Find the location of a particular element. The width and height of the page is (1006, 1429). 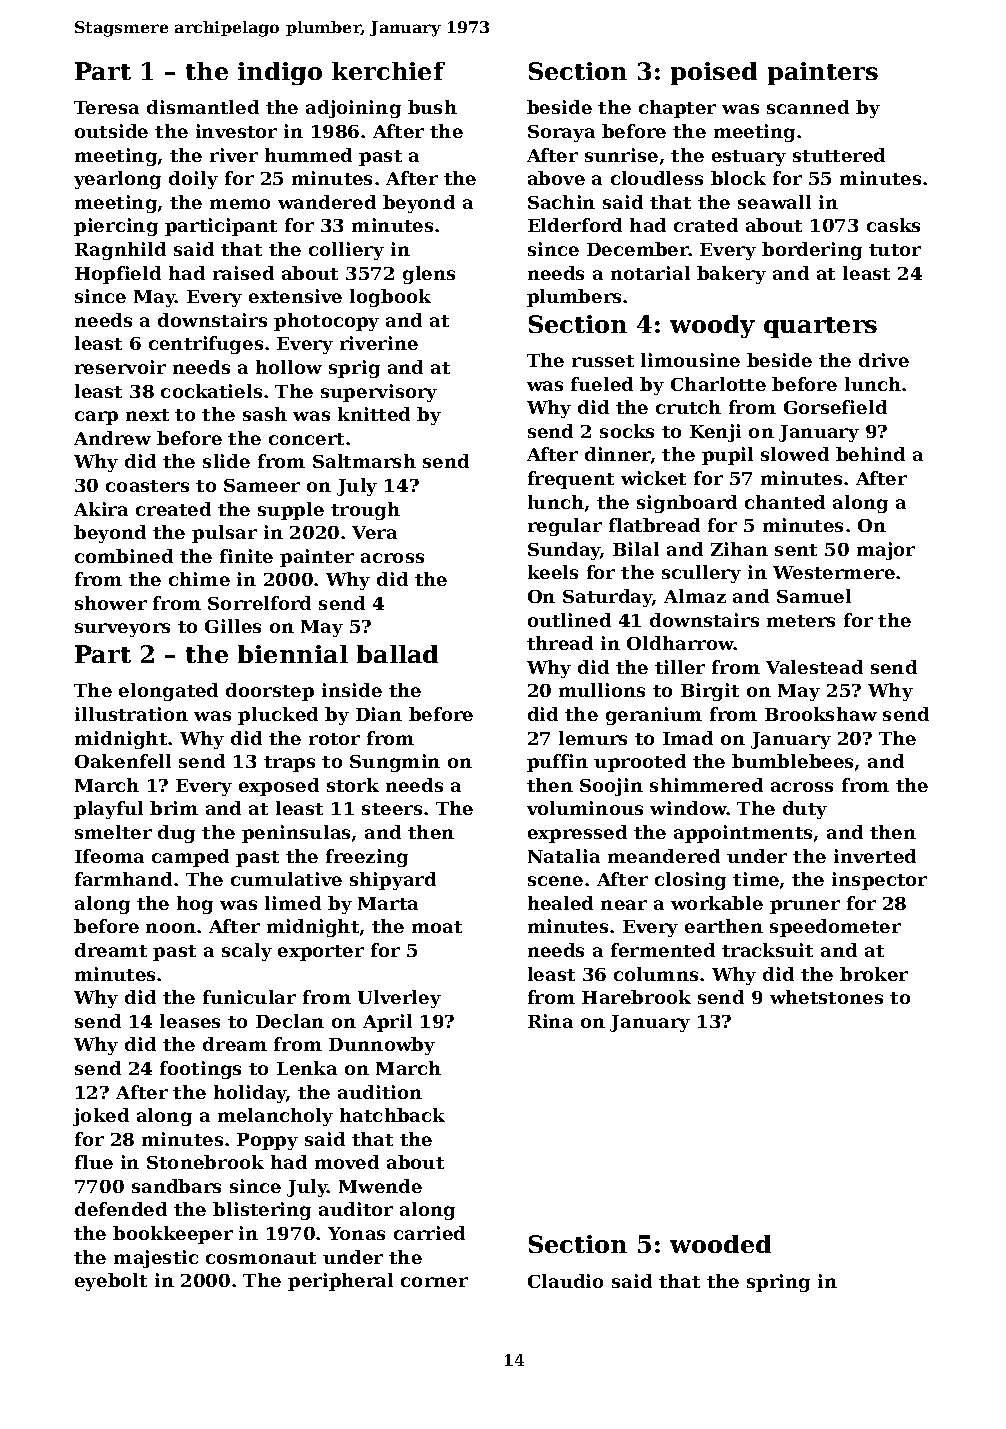

broker is located at coordinates (874, 974).
